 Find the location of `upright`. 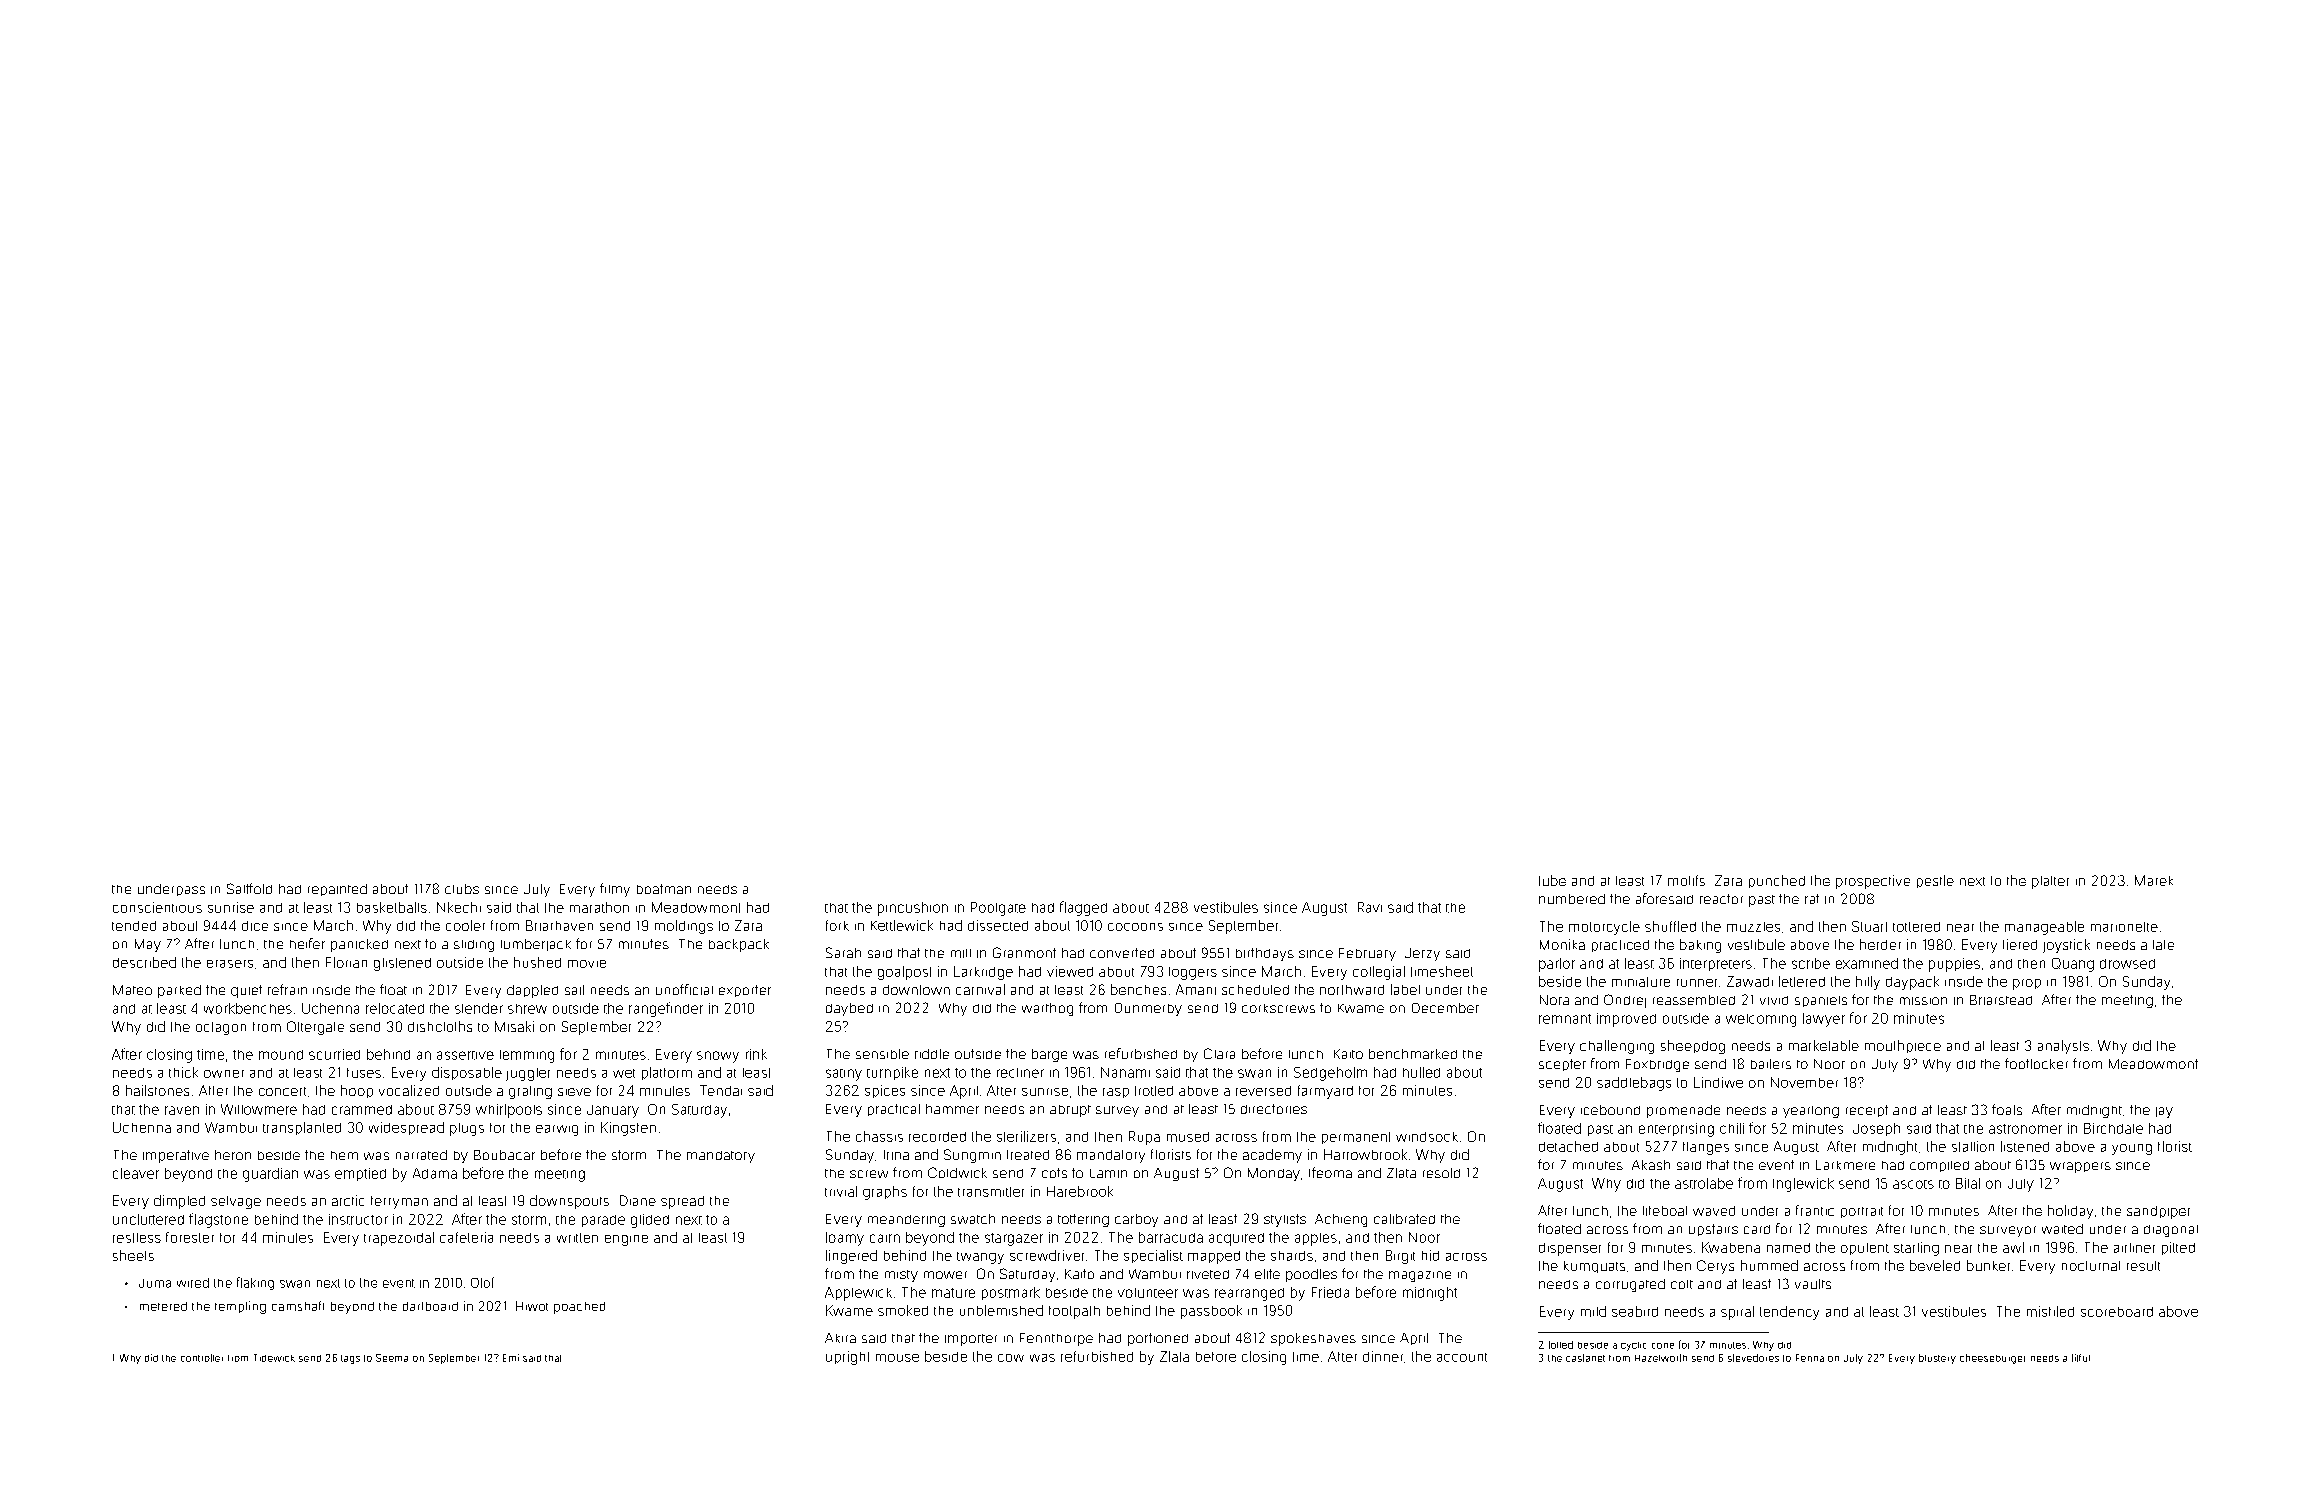

upright is located at coordinates (847, 1358).
